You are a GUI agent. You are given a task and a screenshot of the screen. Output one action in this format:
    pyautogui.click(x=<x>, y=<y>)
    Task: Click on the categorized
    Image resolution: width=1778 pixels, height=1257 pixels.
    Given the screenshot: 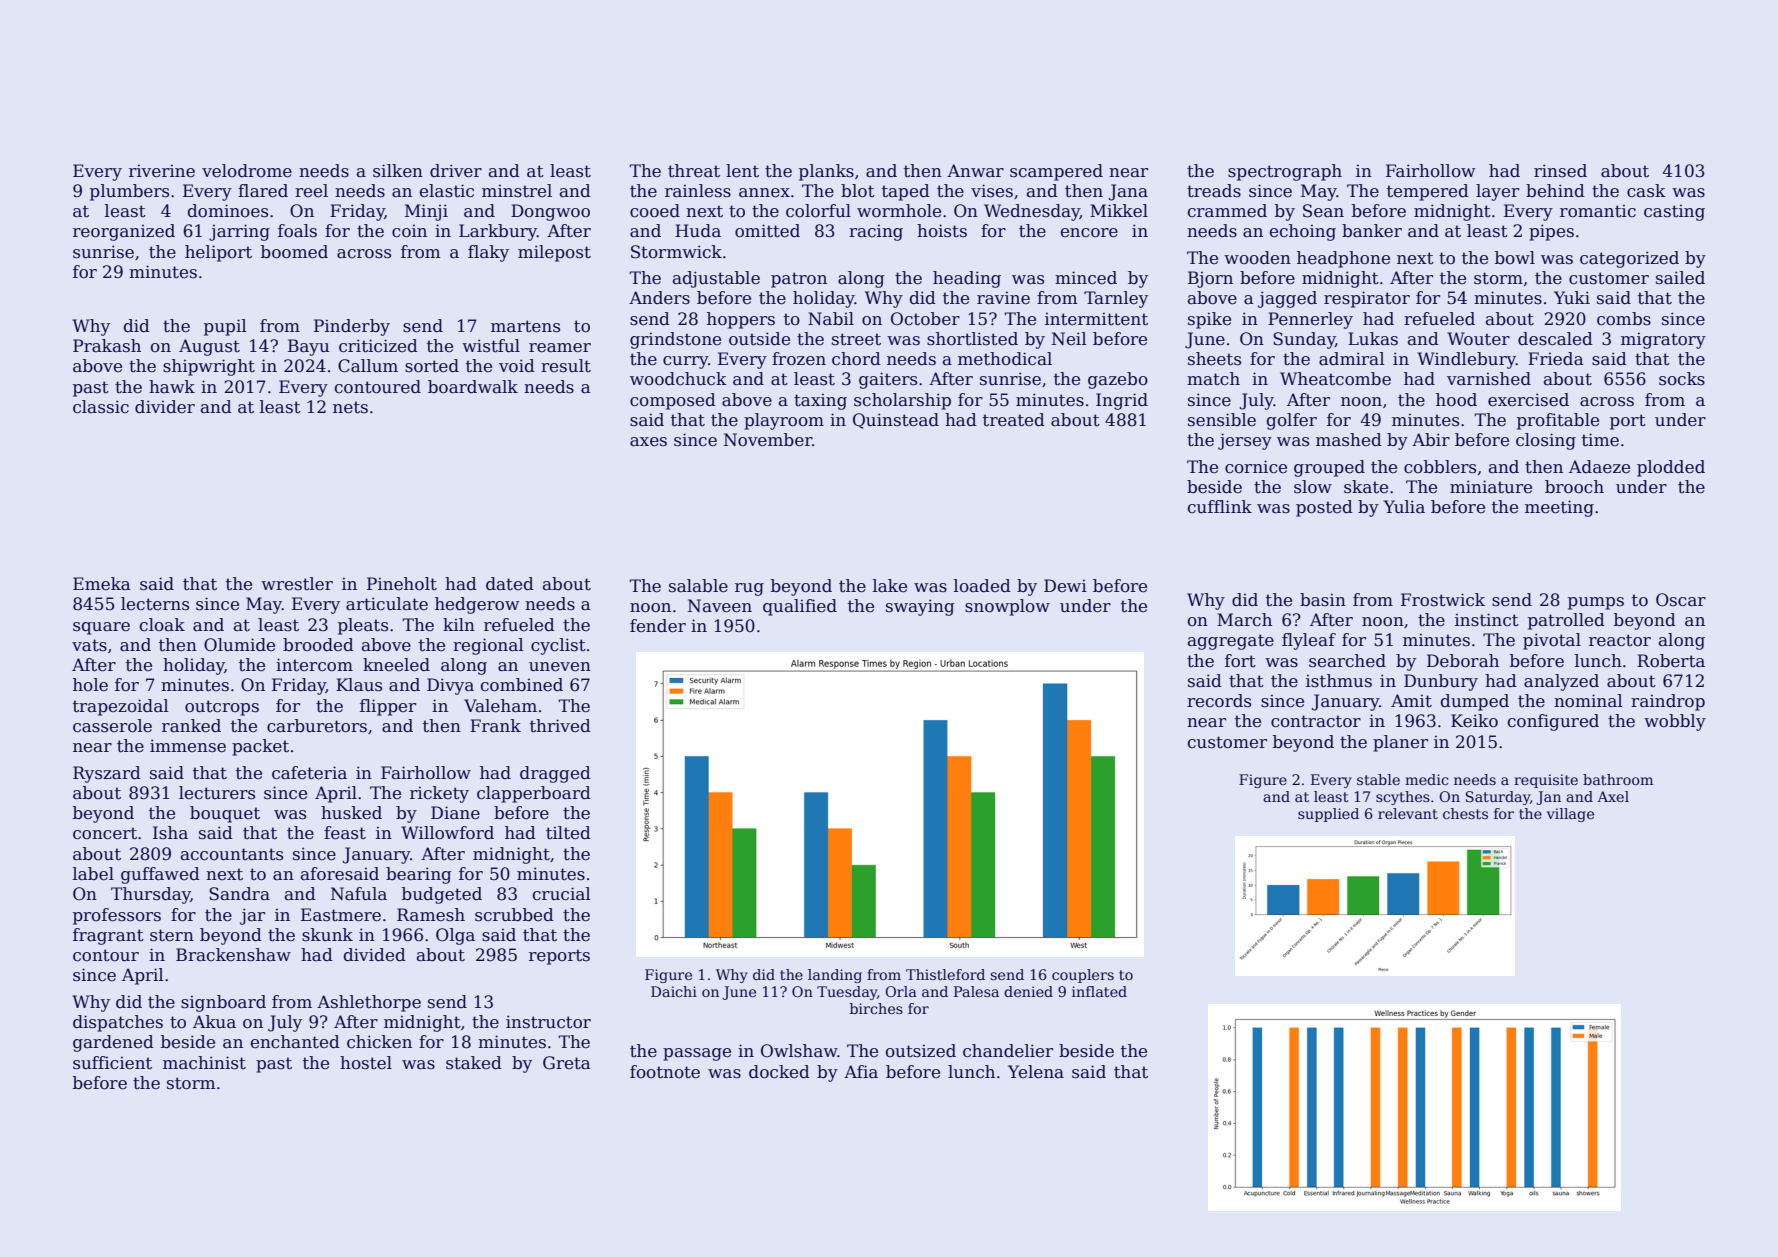 What is the action you would take?
    pyautogui.click(x=1629, y=259)
